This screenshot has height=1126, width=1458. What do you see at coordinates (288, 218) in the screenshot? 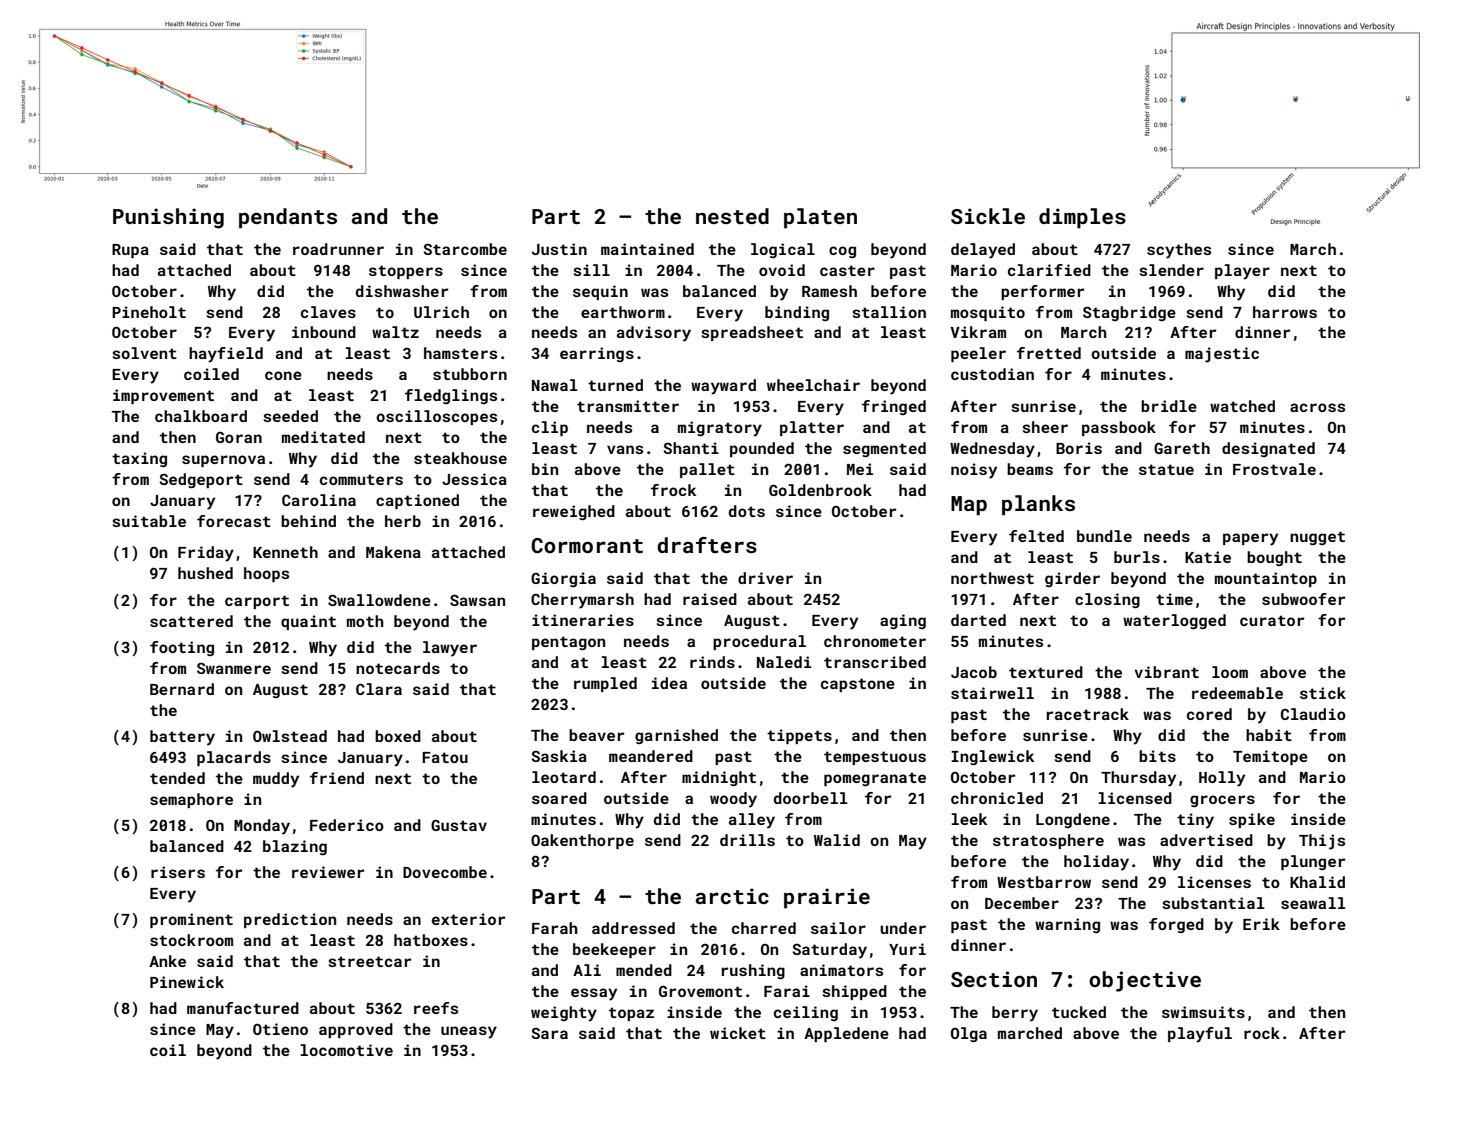
I see `pendants` at bounding box center [288, 218].
